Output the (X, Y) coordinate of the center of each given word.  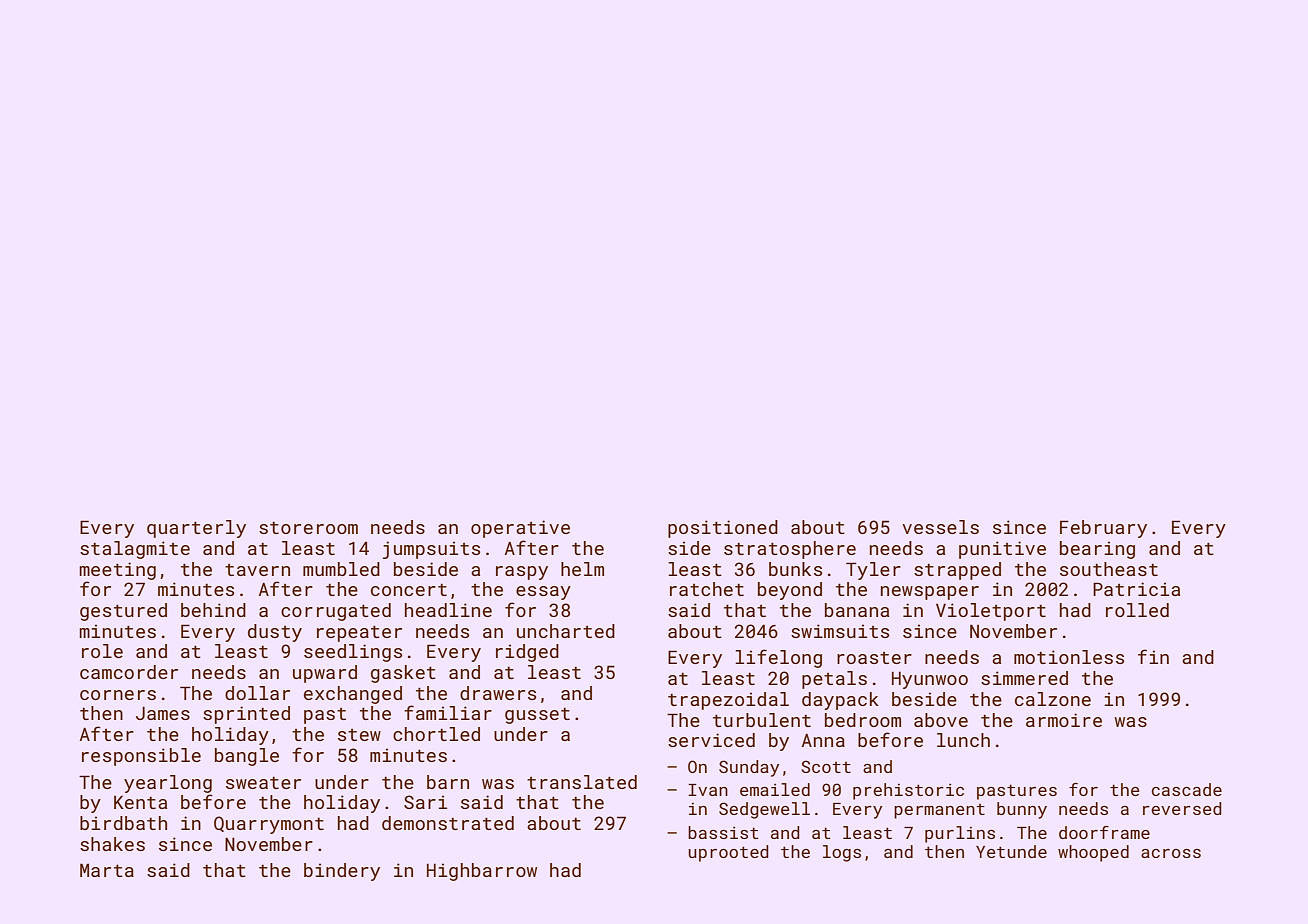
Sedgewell (764, 810)
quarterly (196, 529)
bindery (342, 872)
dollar (257, 693)
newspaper (930, 593)
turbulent (762, 720)
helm (582, 569)
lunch (963, 740)
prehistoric (908, 791)
